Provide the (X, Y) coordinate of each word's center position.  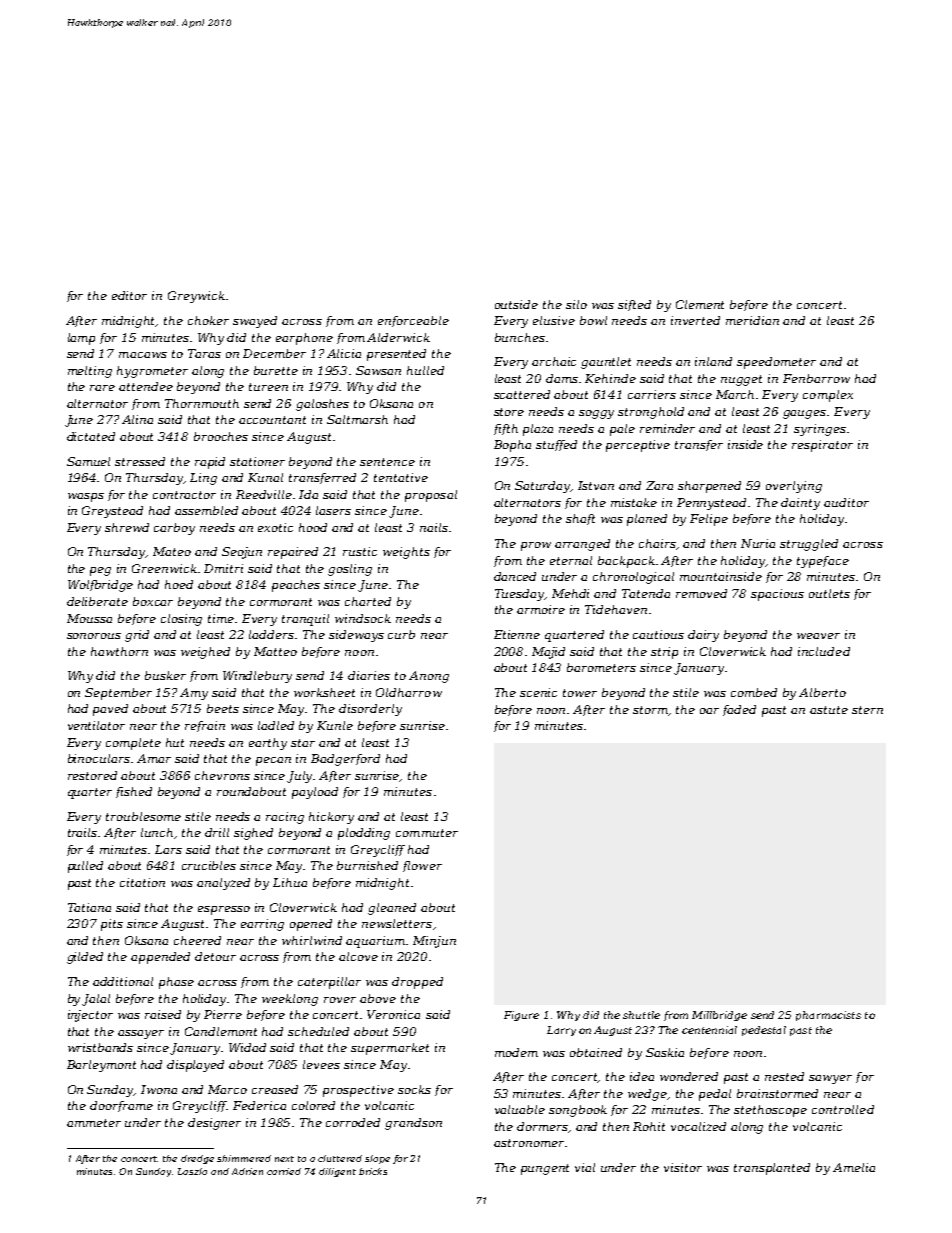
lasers (333, 510)
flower (422, 866)
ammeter (94, 1123)
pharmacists (828, 1016)
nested (784, 1076)
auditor (846, 502)
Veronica (393, 1014)
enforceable (413, 321)
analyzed (223, 884)
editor (129, 295)
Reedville (264, 494)
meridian (752, 320)
